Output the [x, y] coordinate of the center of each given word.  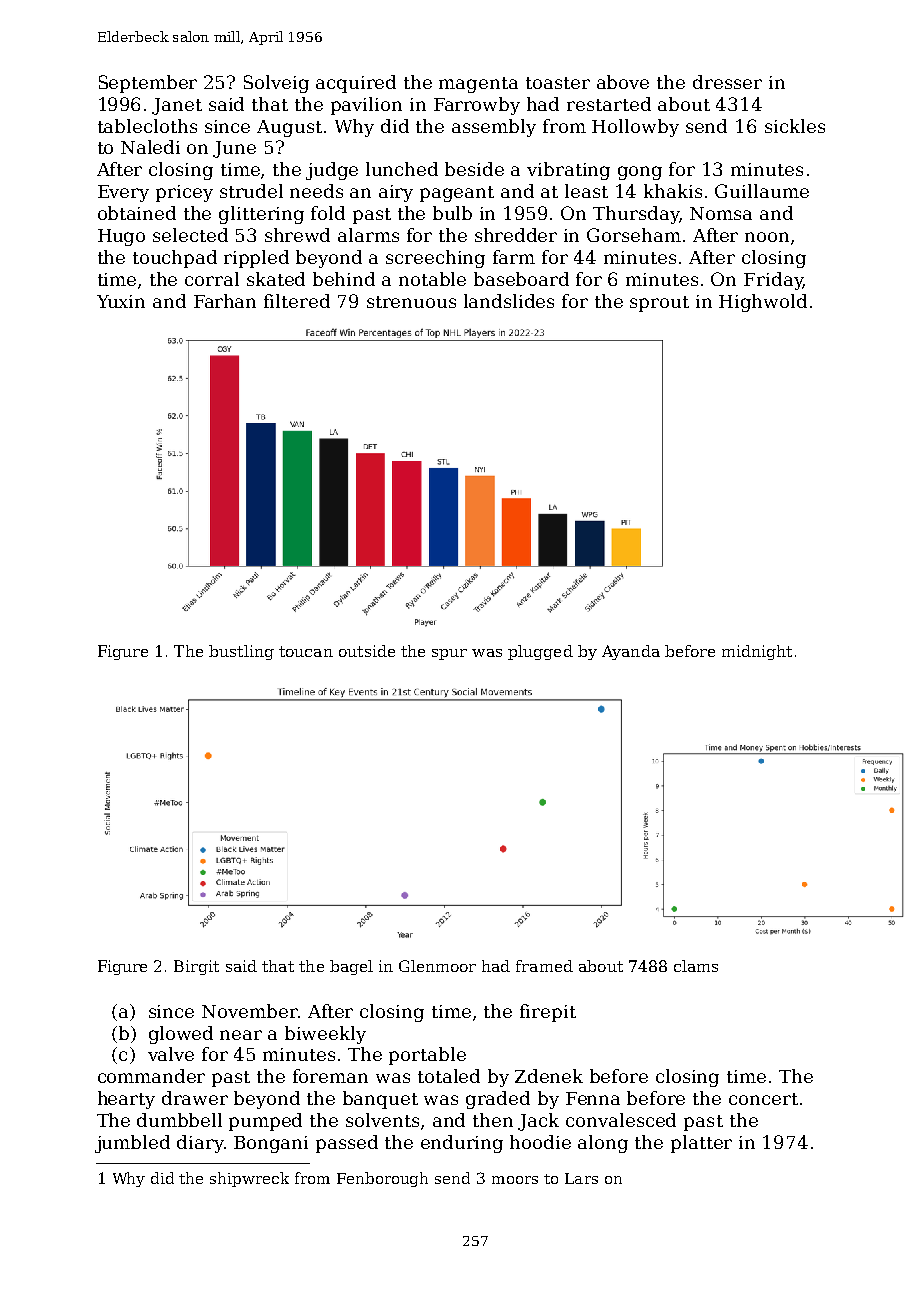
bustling [241, 652]
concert [763, 1099]
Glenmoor [437, 966]
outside [367, 651]
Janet [177, 106]
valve [171, 1054]
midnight [757, 652]
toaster [558, 83]
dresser [727, 82]
